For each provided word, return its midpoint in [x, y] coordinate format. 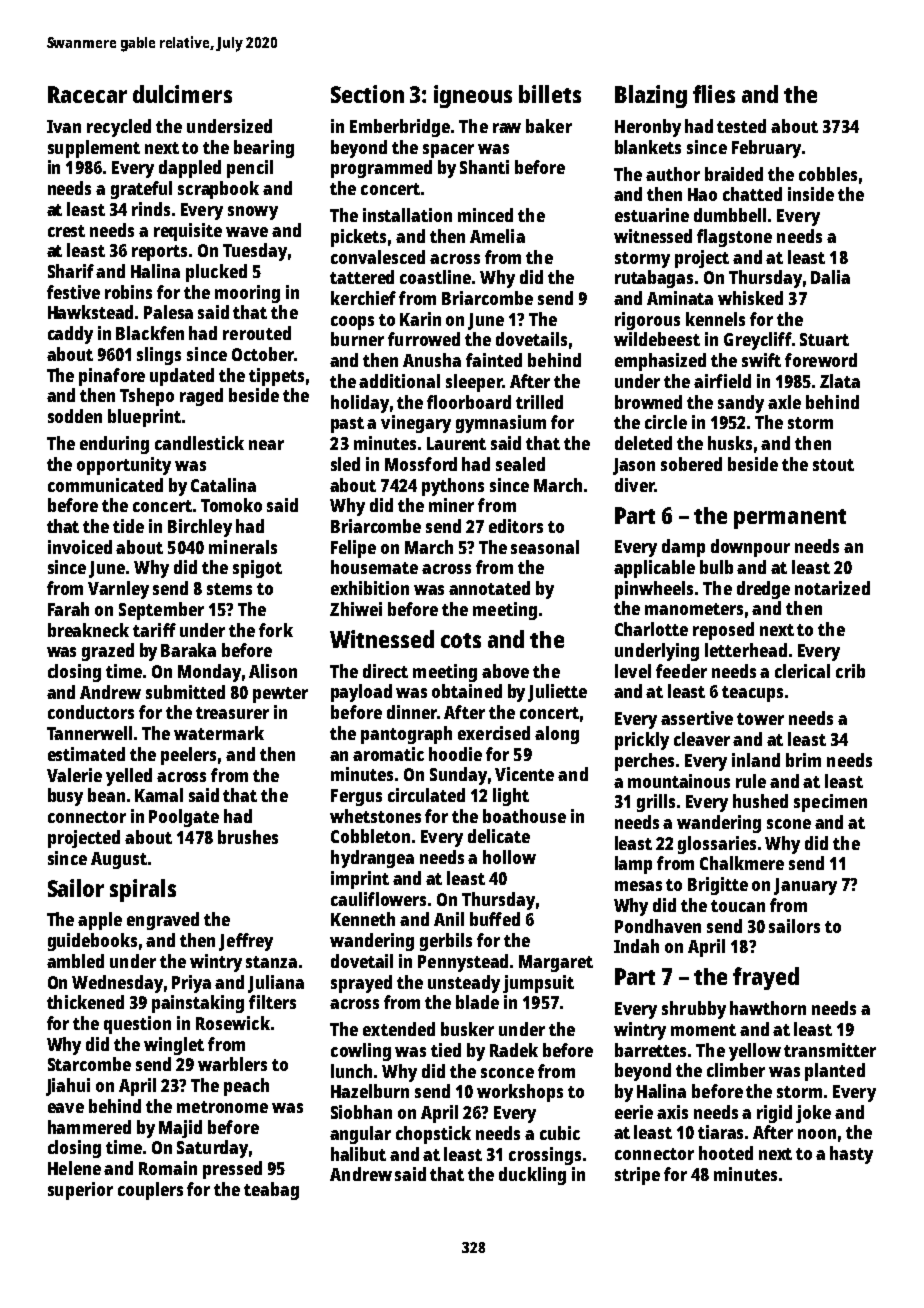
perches [644, 762]
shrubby [694, 1010]
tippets [276, 377]
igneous [473, 96]
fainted [494, 360]
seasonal [545, 547]
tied [446, 1050]
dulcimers [182, 94]
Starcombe [89, 1064]
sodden [75, 416]
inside [811, 194]
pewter [280, 695]
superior [80, 1191]
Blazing [651, 96]
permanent [790, 519]
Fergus [356, 797]
